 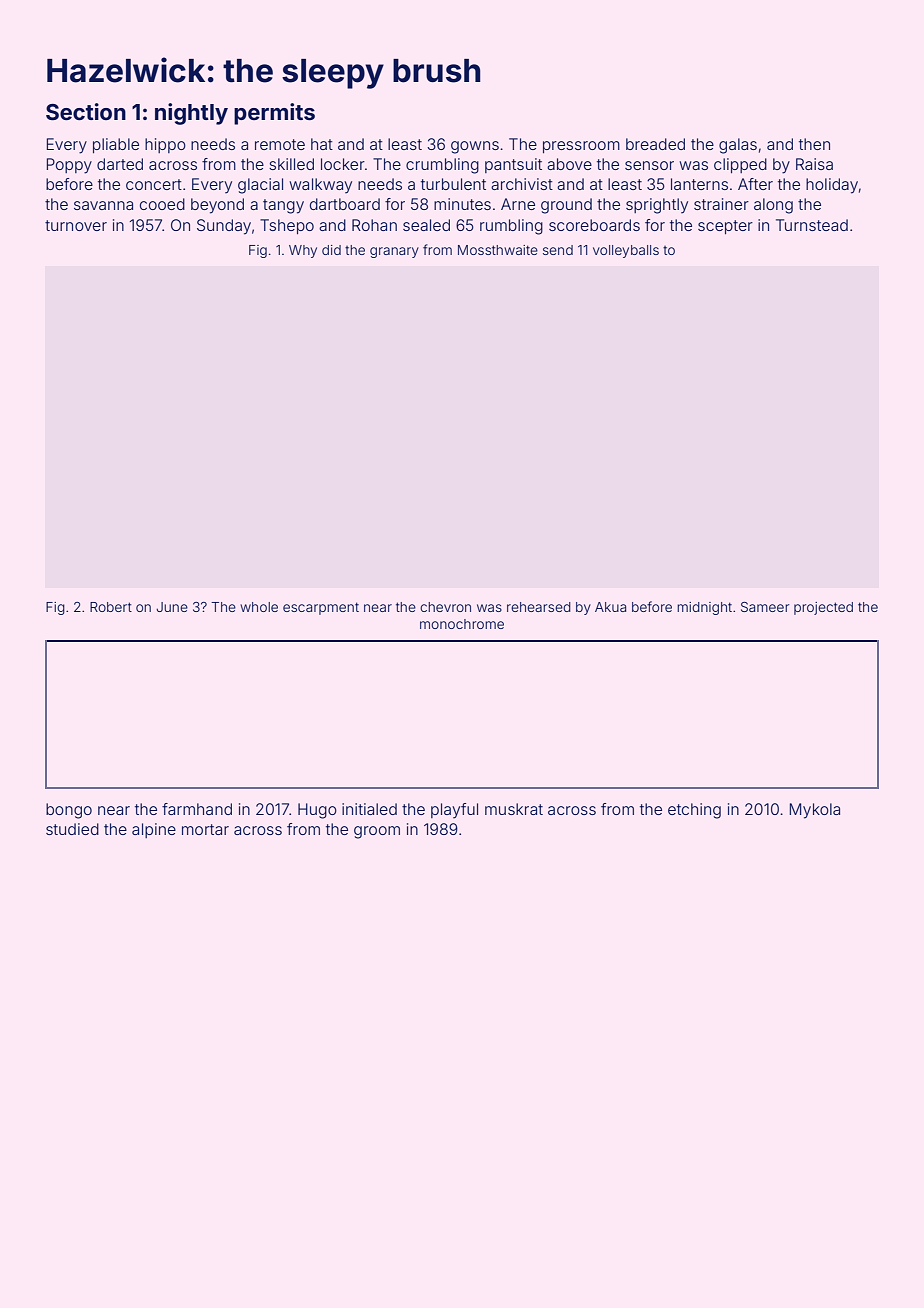 What do you see at coordinates (475, 147) in the screenshot?
I see `gowns` at bounding box center [475, 147].
